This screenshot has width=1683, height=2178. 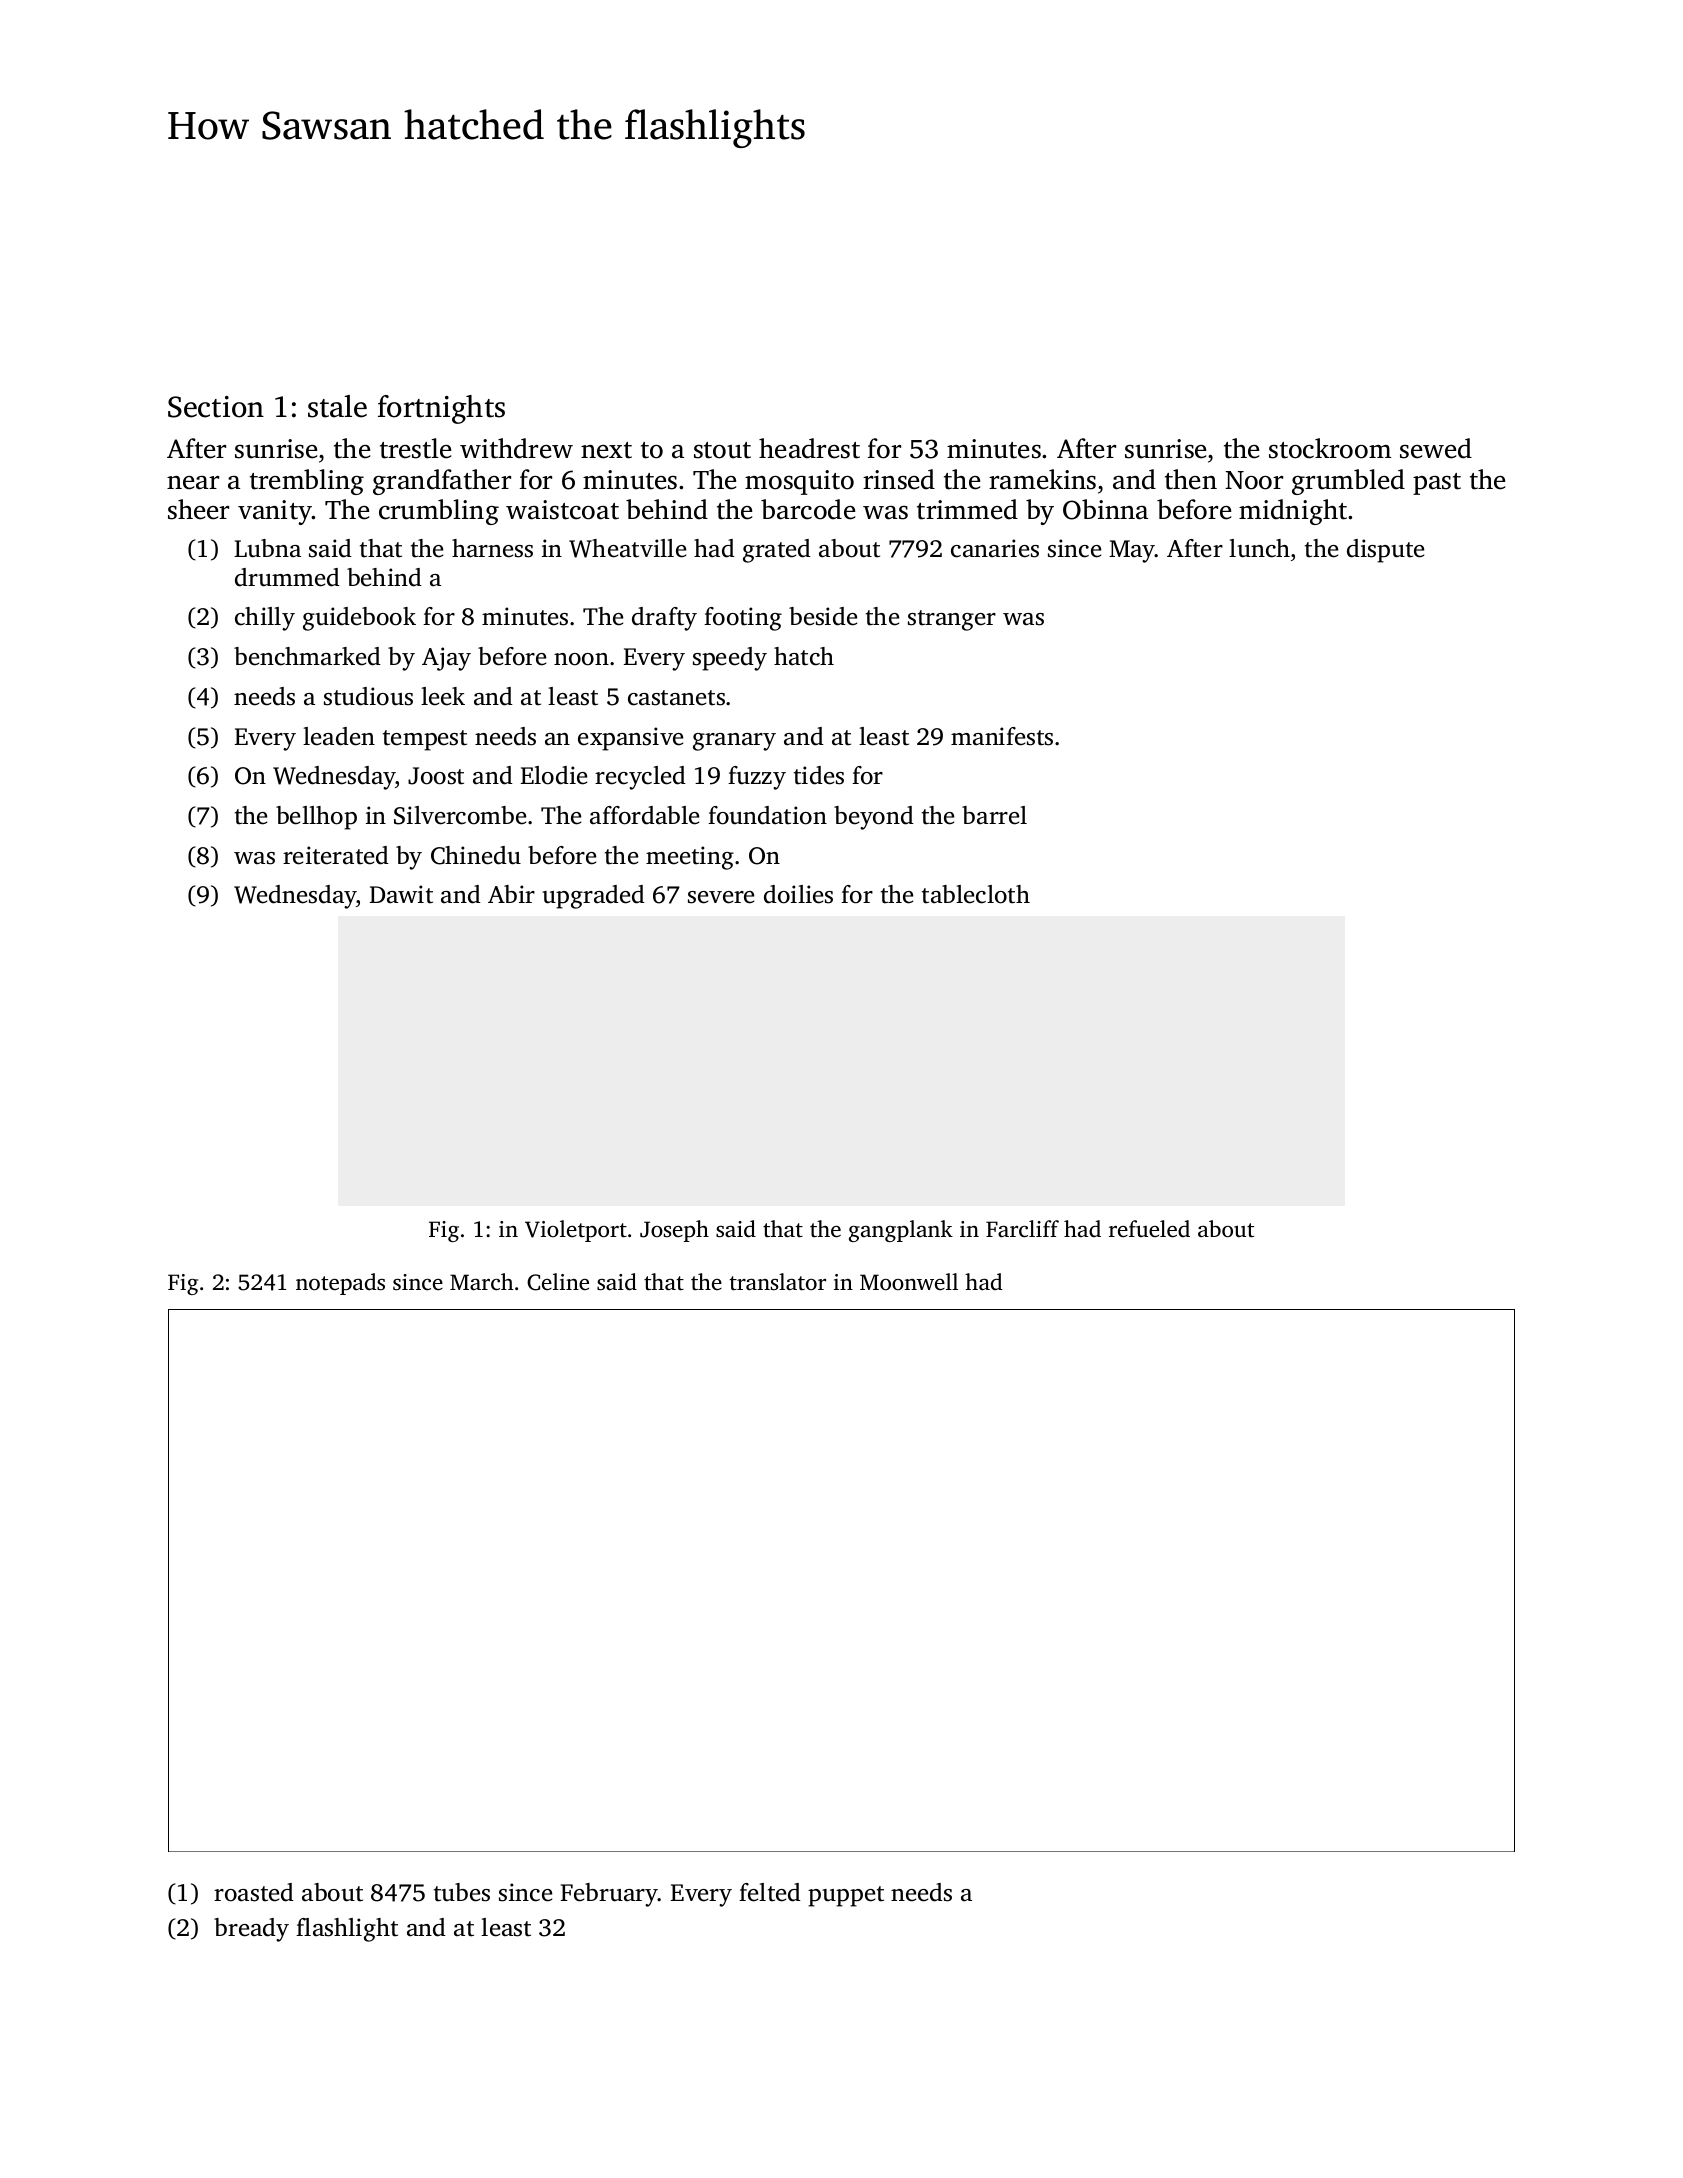 I want to click on tablecloth, so click(x=976, y=894).
